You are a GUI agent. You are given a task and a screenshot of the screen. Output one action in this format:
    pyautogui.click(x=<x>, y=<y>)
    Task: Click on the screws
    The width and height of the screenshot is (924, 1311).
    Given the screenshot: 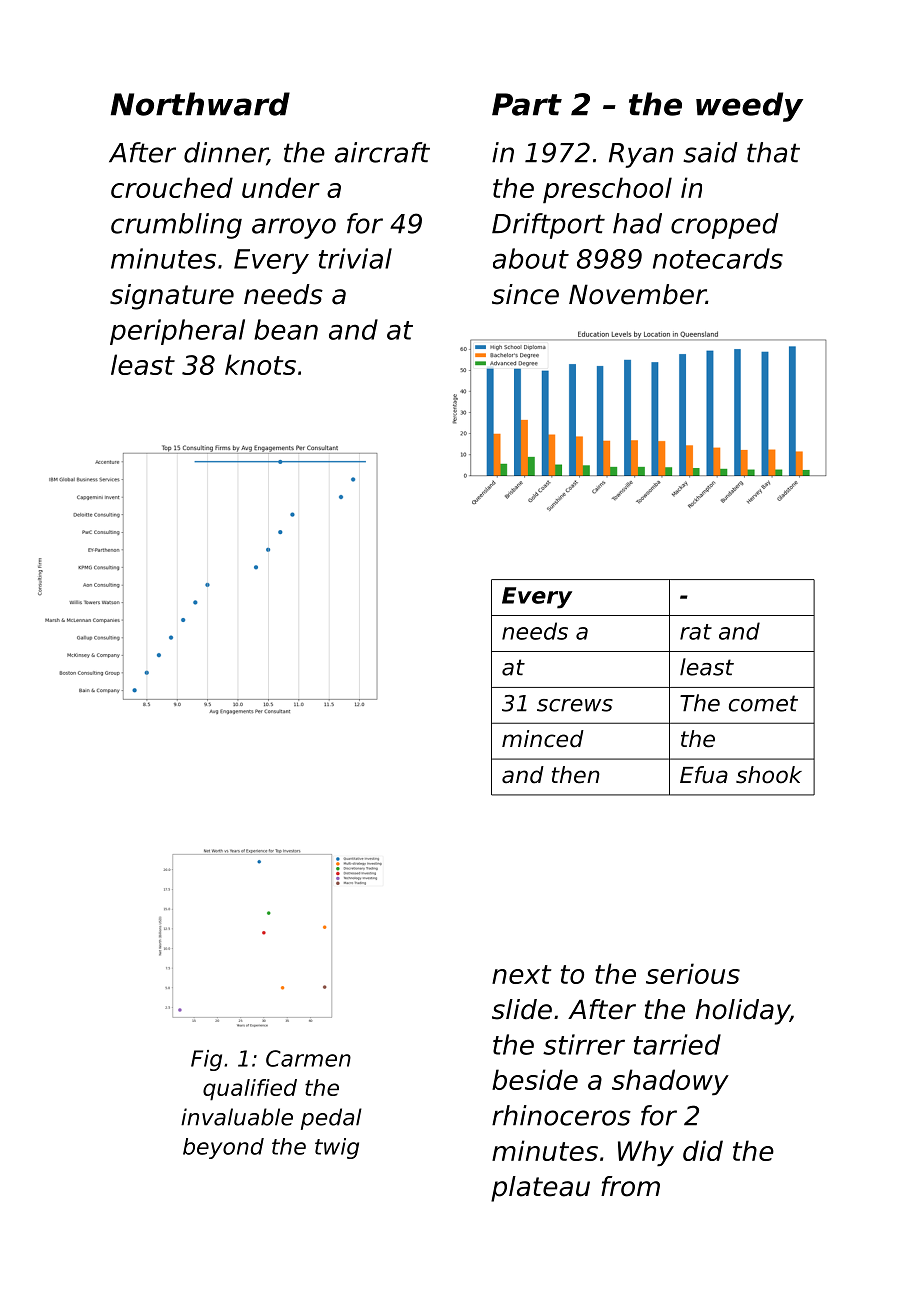 What is the action you would take?
    pyautogui.click(x=575, y=705)
